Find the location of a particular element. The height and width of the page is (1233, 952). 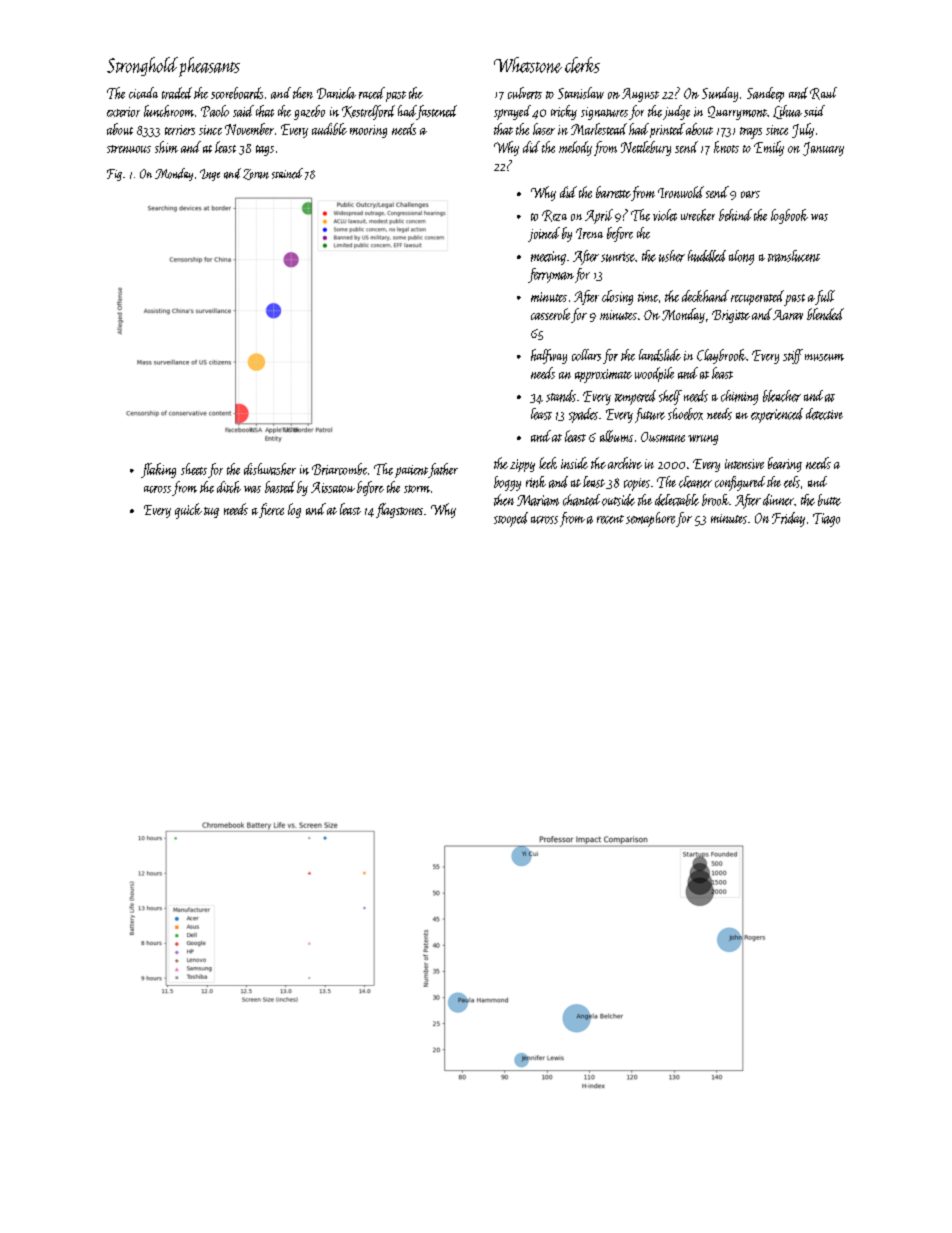

strenuous is located at coordinates (129, 149).
